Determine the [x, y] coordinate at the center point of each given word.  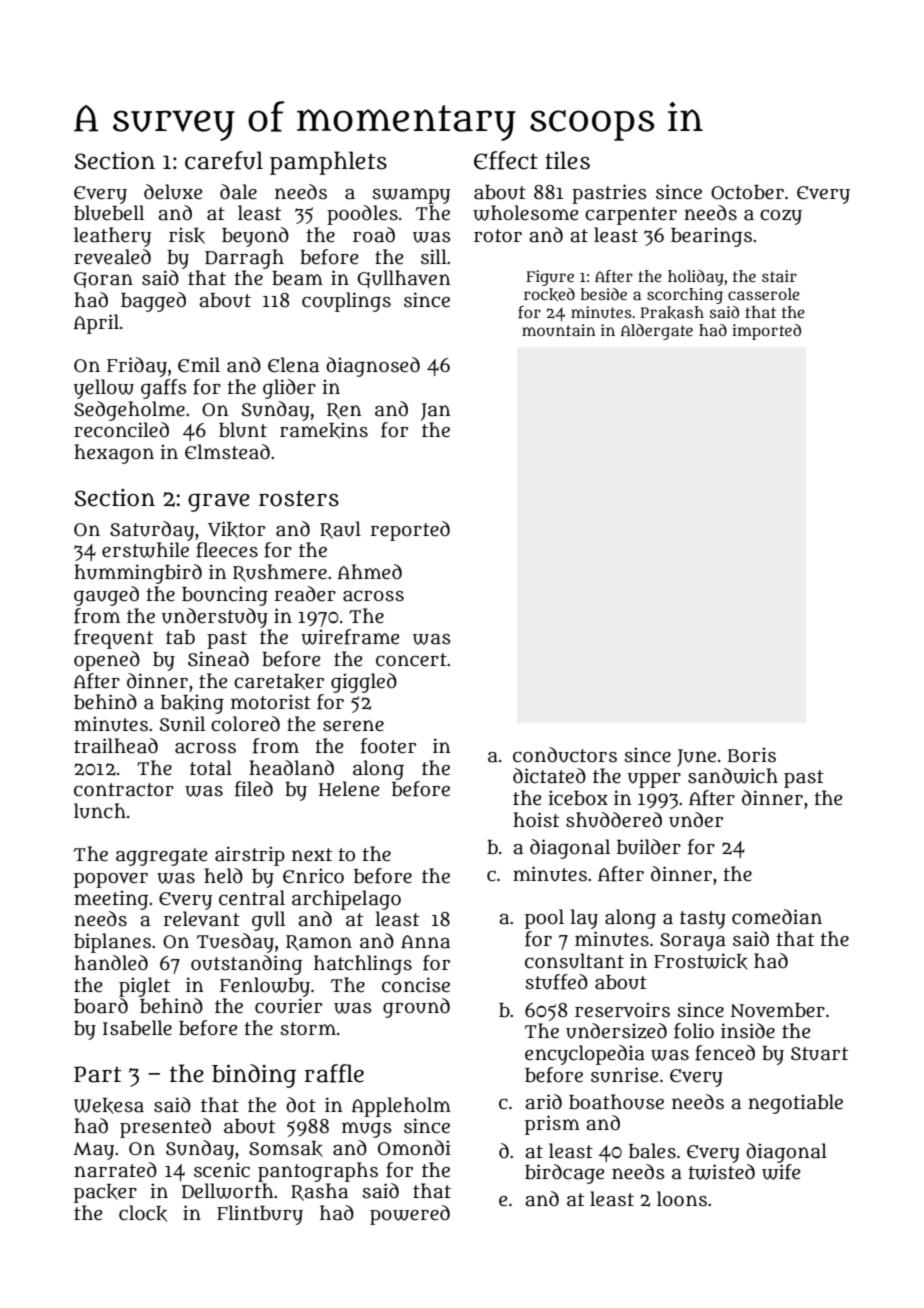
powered [410, 1215]
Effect [506, 160]
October [747, 192]
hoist [536, 820]
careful [224, 160]
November [777, 1010]
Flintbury [260, 1215]
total [211, 768]
